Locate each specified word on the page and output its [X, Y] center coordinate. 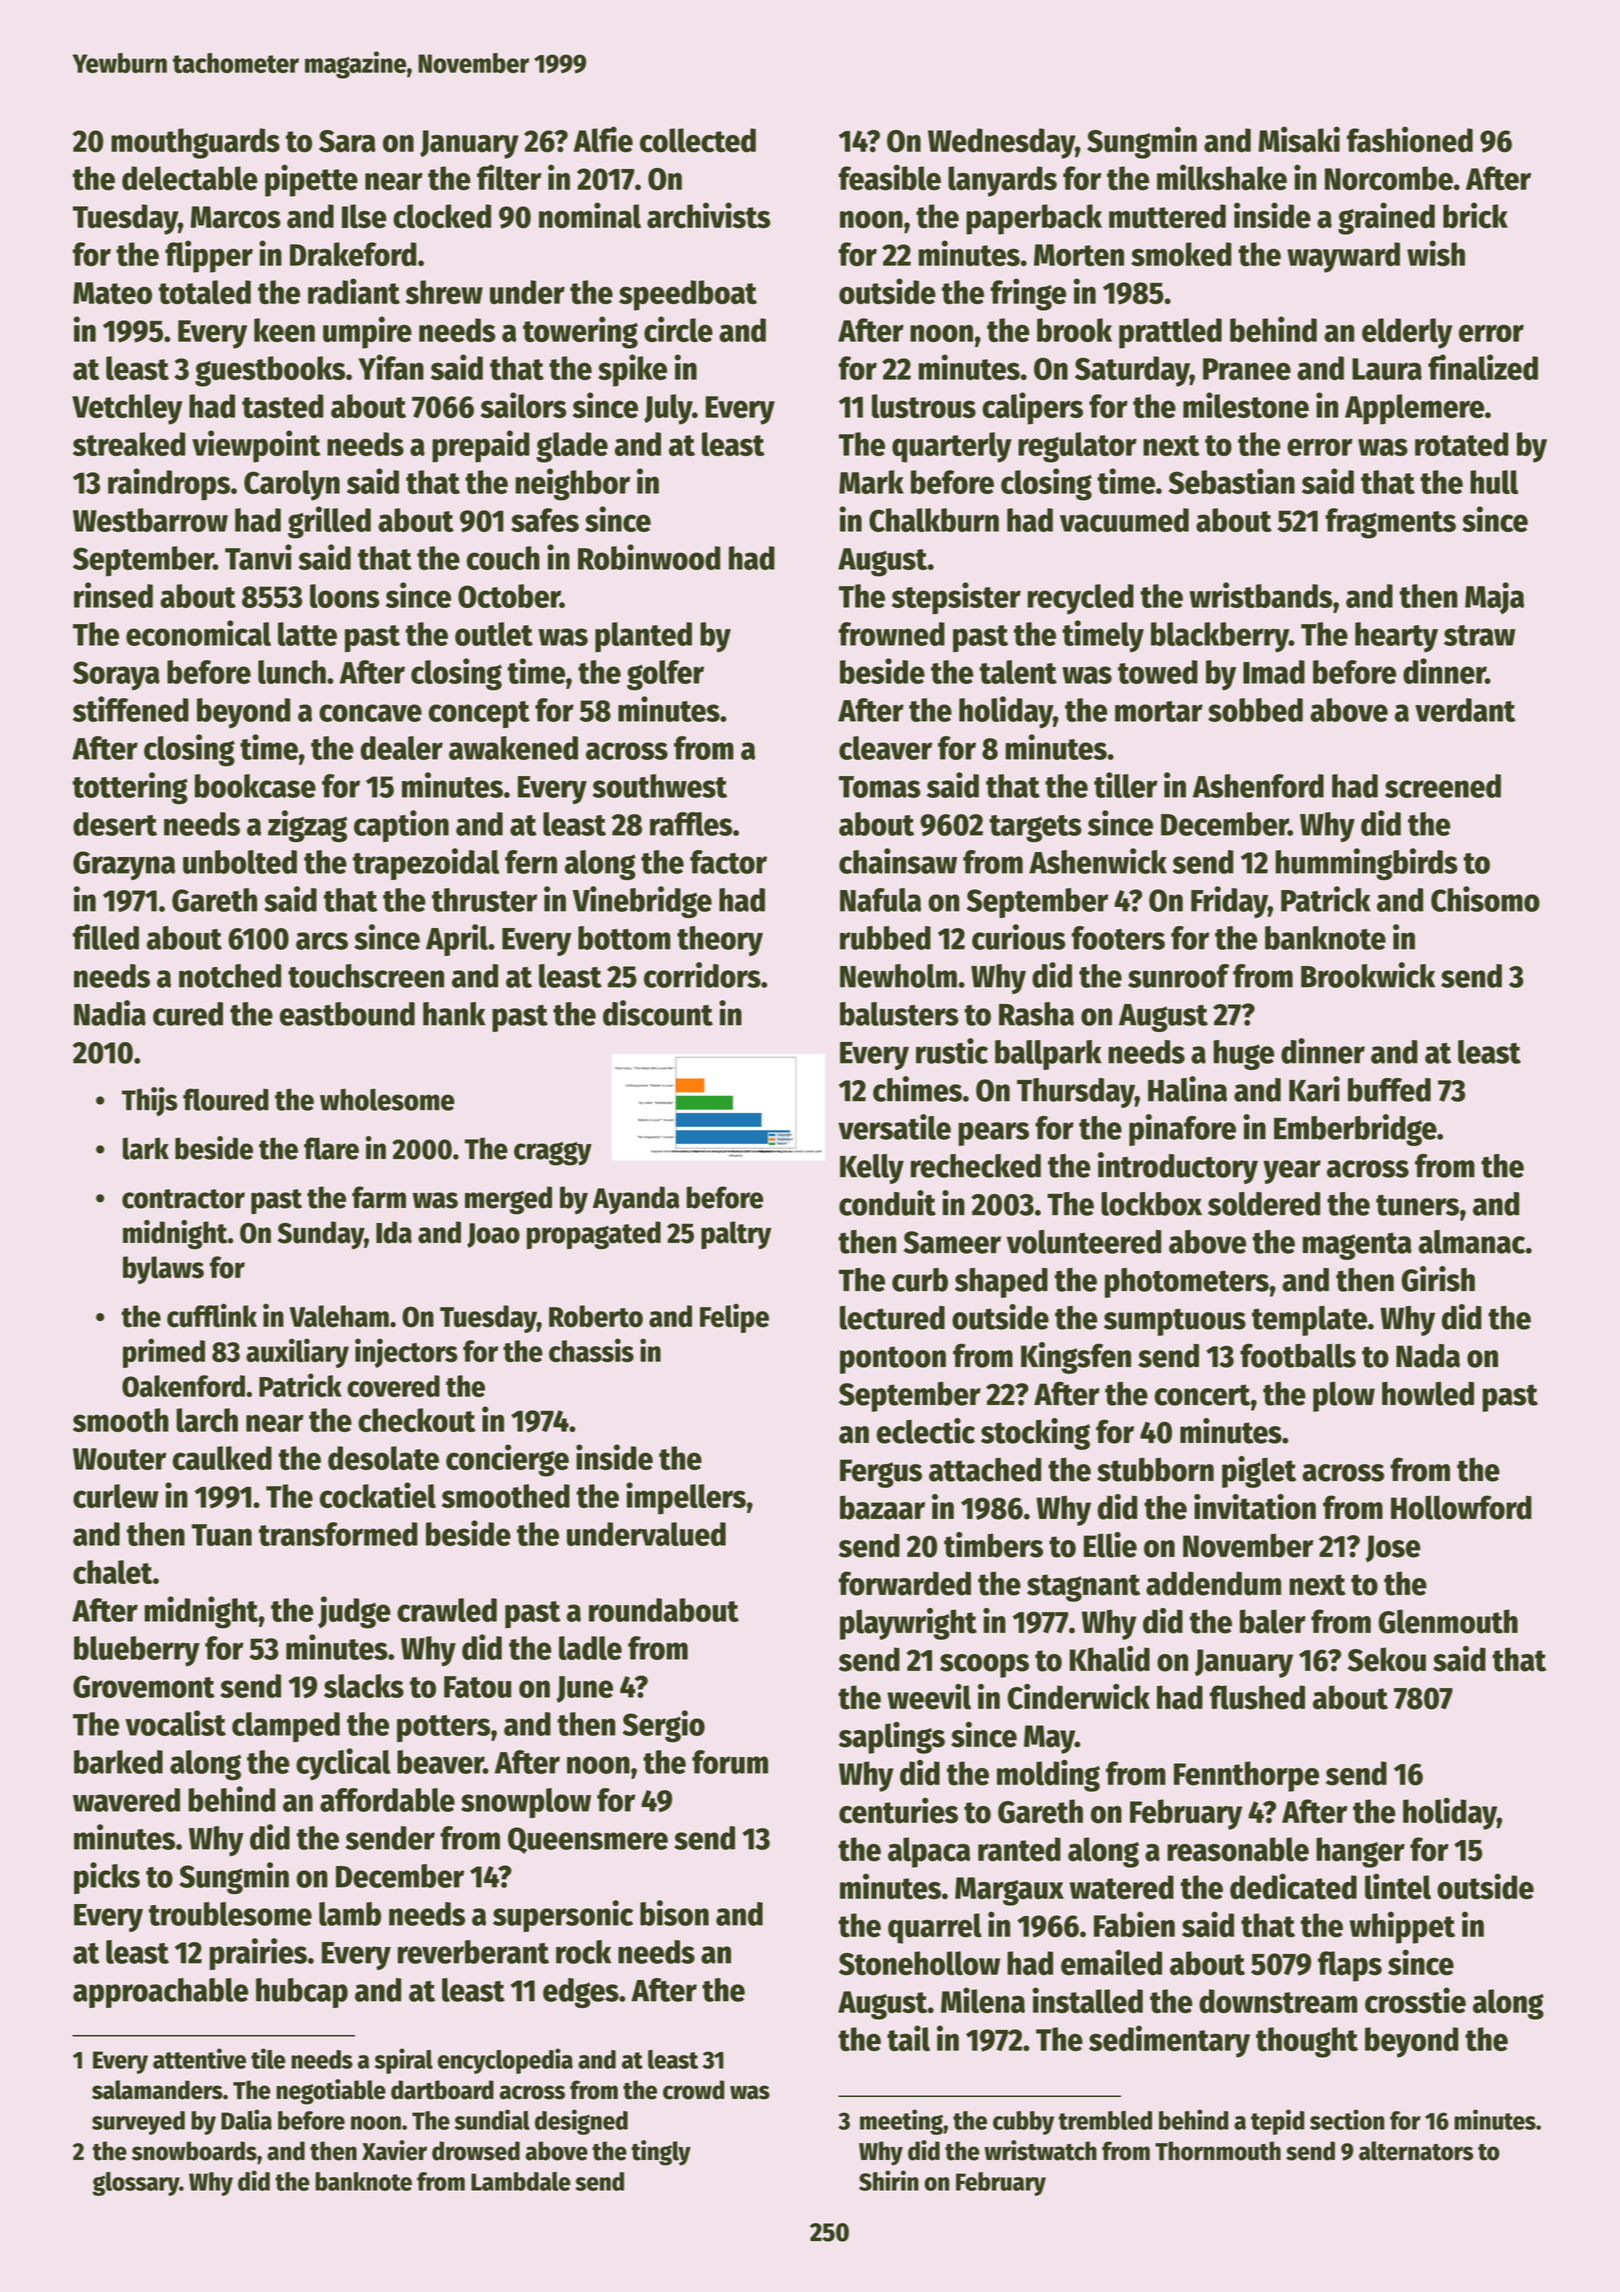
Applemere [1414, 409]
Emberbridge [1355, 1130]
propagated [594, 1235]
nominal [590, 215]
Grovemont [144, 1686]
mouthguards [195, 143]
